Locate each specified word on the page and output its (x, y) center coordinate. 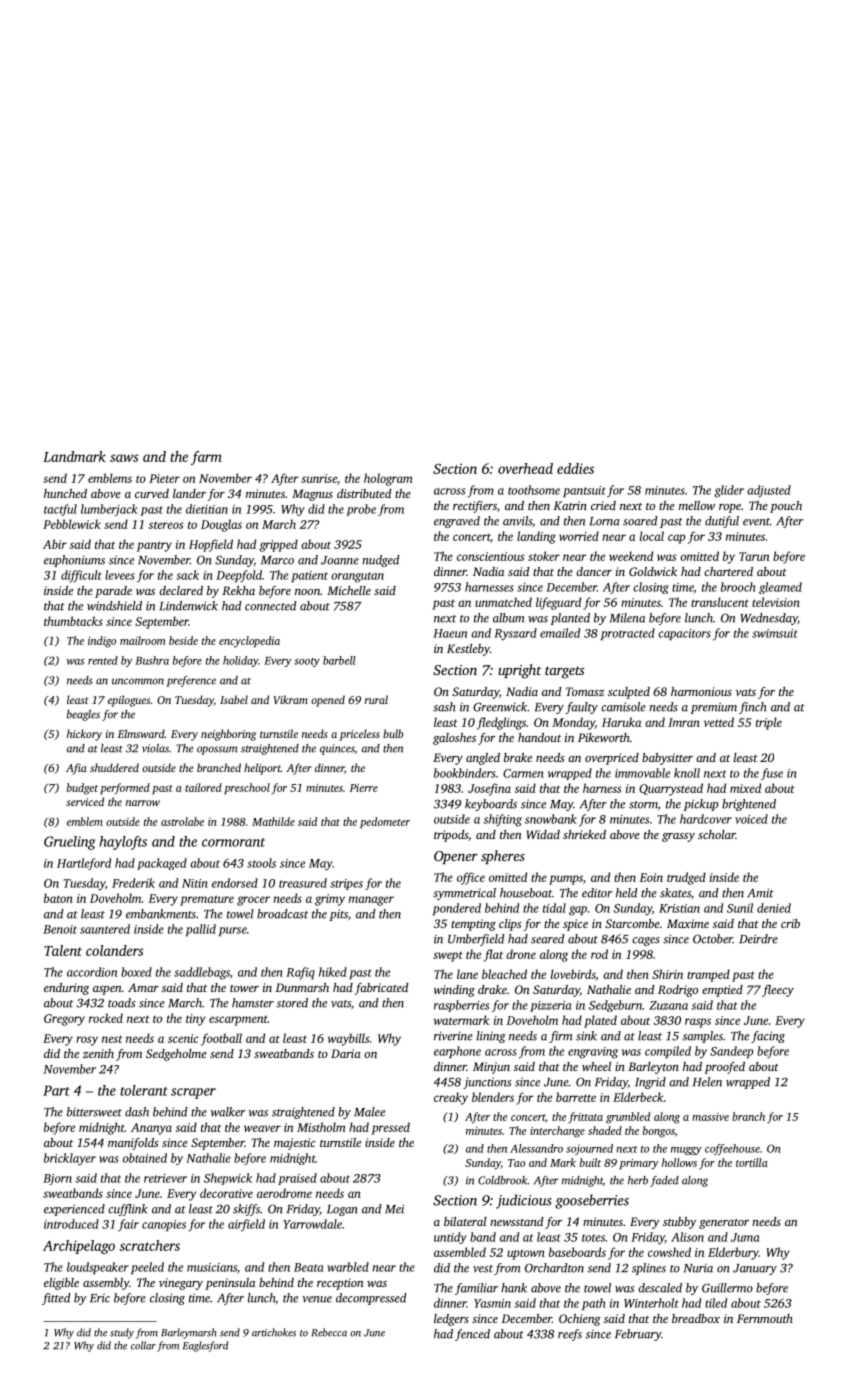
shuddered (114, 767)
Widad (543, 834)
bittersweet (94, 1112)
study (122, 1333)
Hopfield (211, 545)
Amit (760, 893)
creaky (451, 1098)
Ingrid (650, 1083)
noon (307, 592)
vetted (719, 722)
